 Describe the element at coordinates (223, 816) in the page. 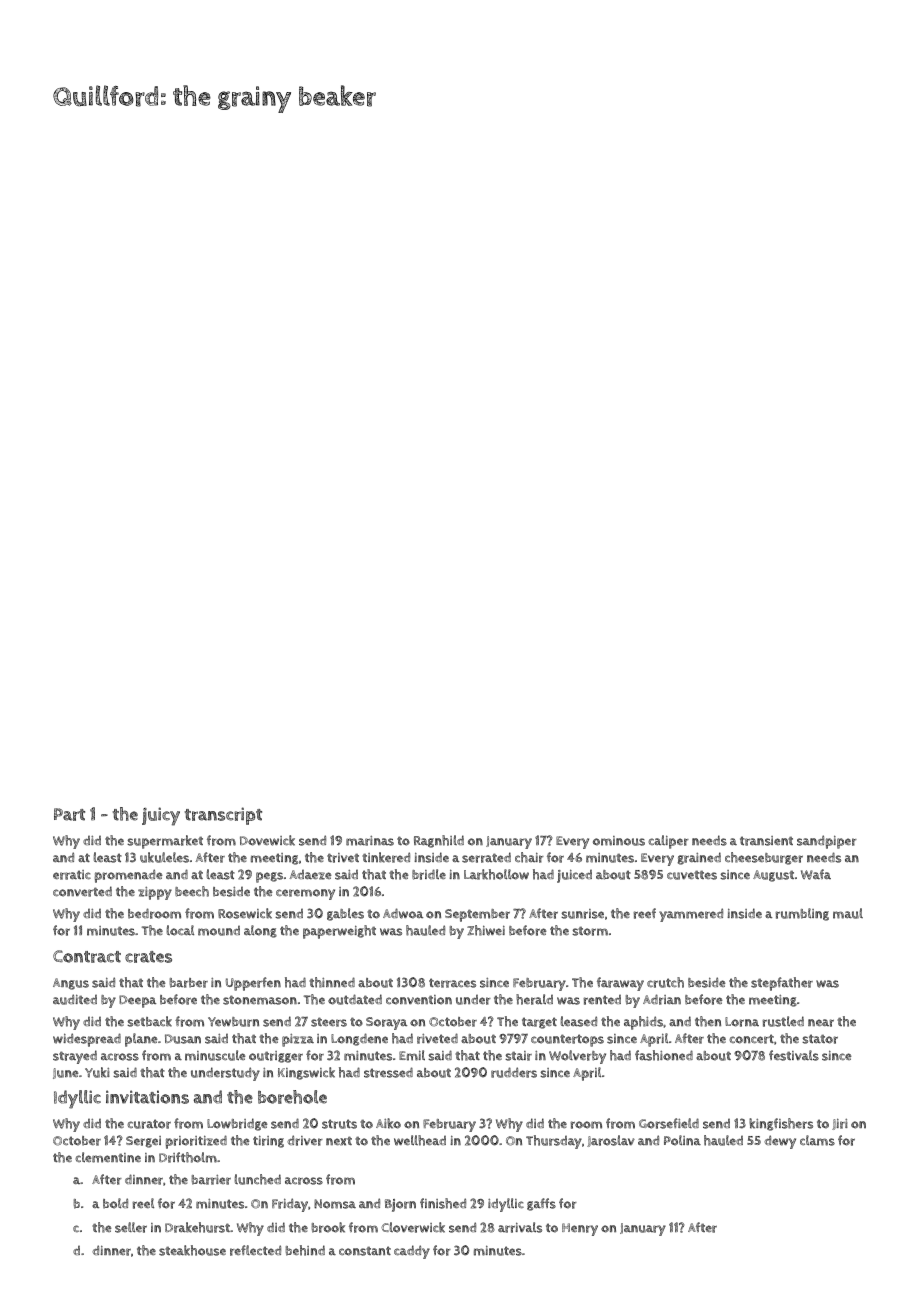

I see `transcript` at that location.
